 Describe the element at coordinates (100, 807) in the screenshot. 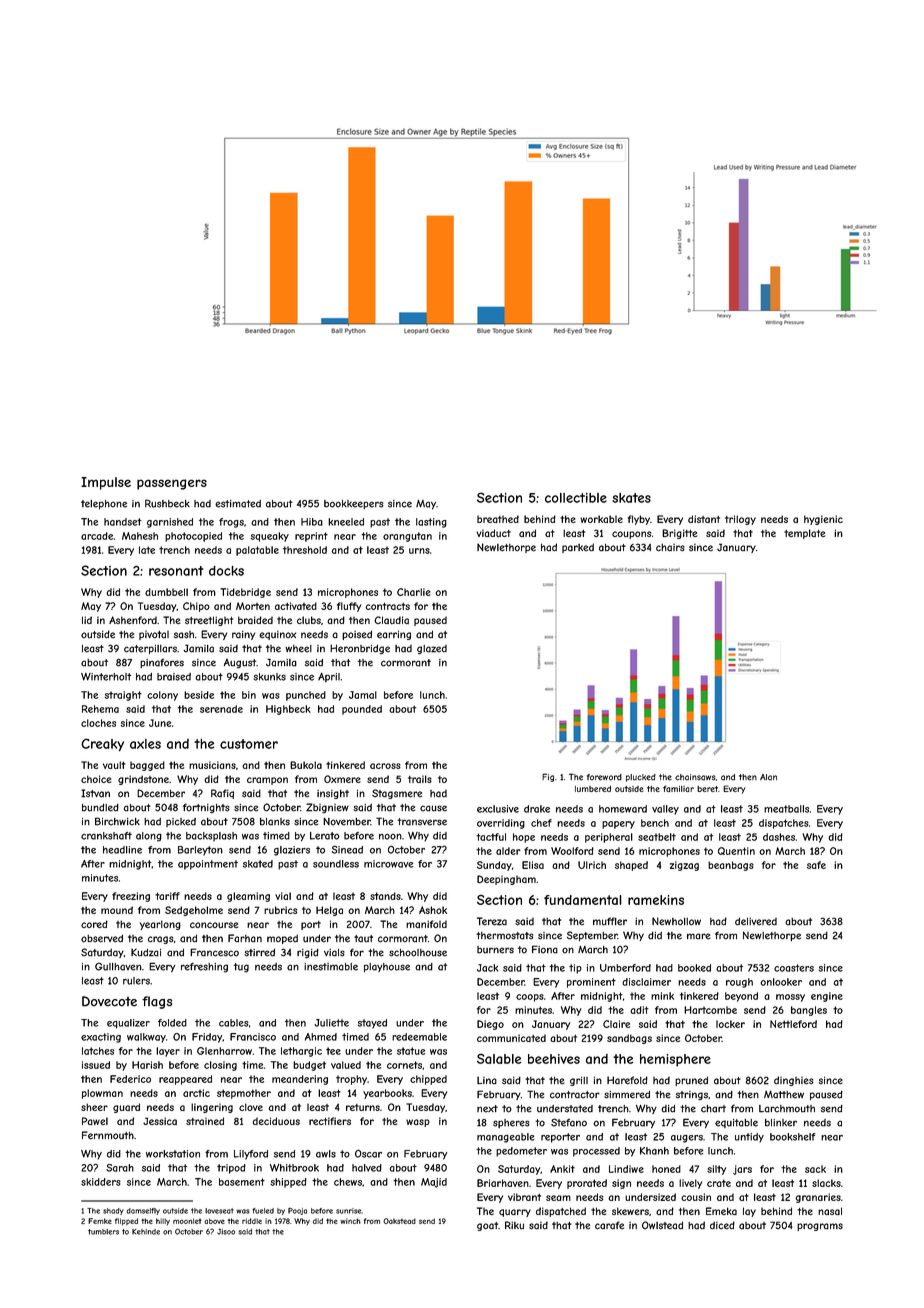

I see `bundled` at that location.
